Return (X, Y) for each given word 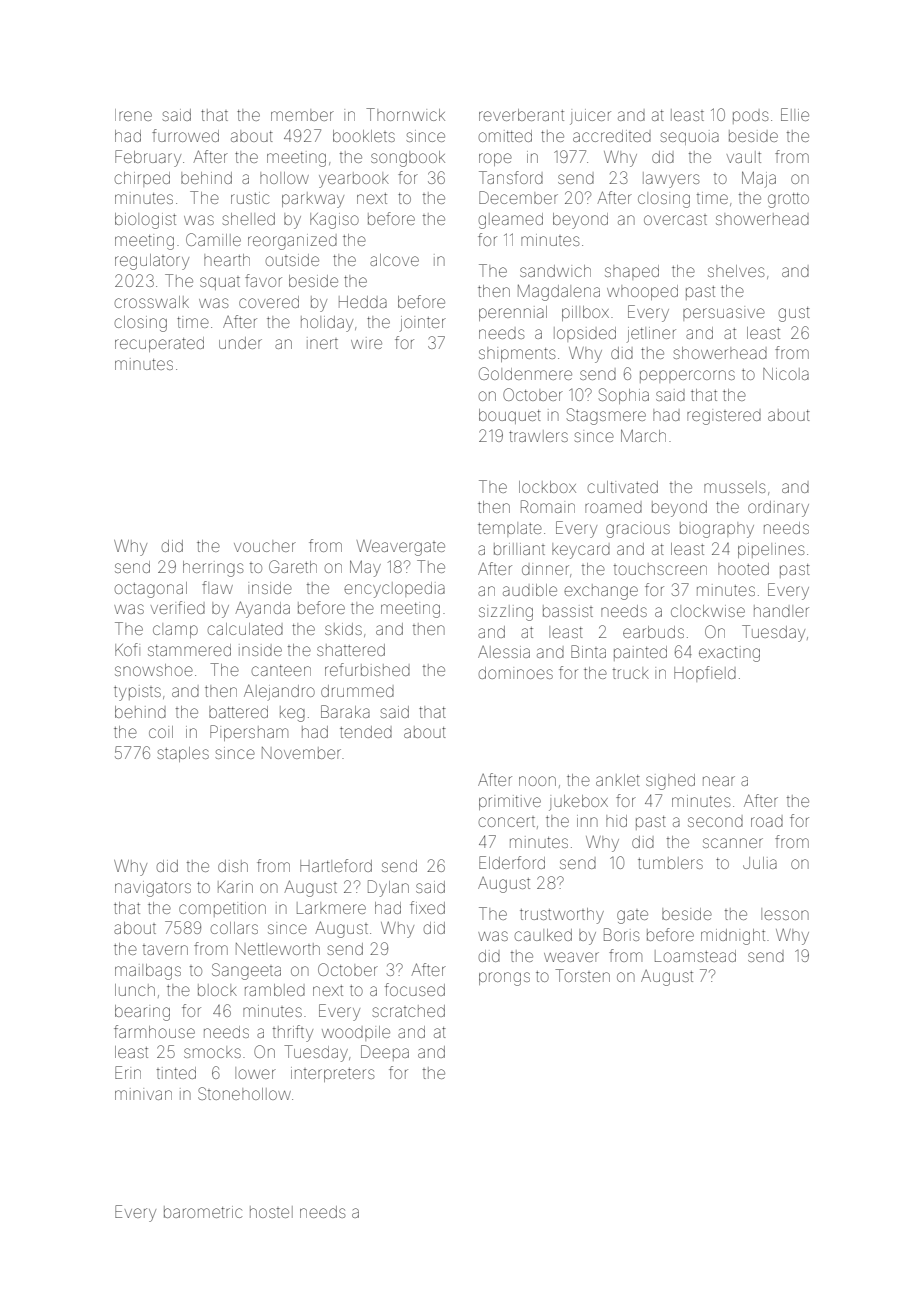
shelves (736, 271)
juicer (590, 117)
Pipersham (249, 733)
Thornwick (405, 114)
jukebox (578, 803)
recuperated (159, 344)
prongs (504, 979)
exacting (729, 654)
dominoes (516, 673)
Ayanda (262, 609)
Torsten (582, 975)
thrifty (293, 1033)
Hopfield (705, 674)
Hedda (363, 302)
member (302, 115)
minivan (143, 1094)
